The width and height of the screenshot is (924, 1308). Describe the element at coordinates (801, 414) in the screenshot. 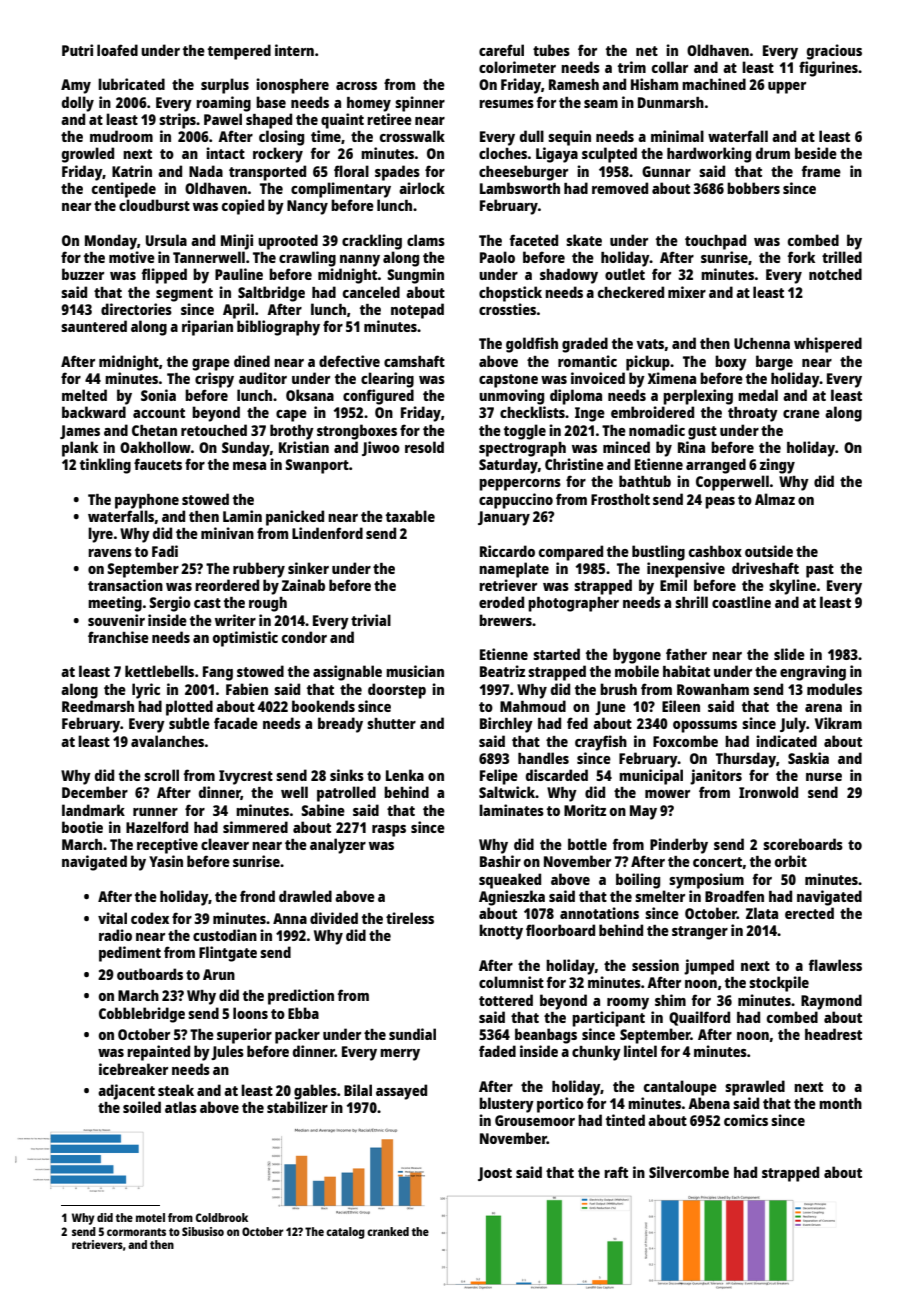

I see `crane` at that location.
